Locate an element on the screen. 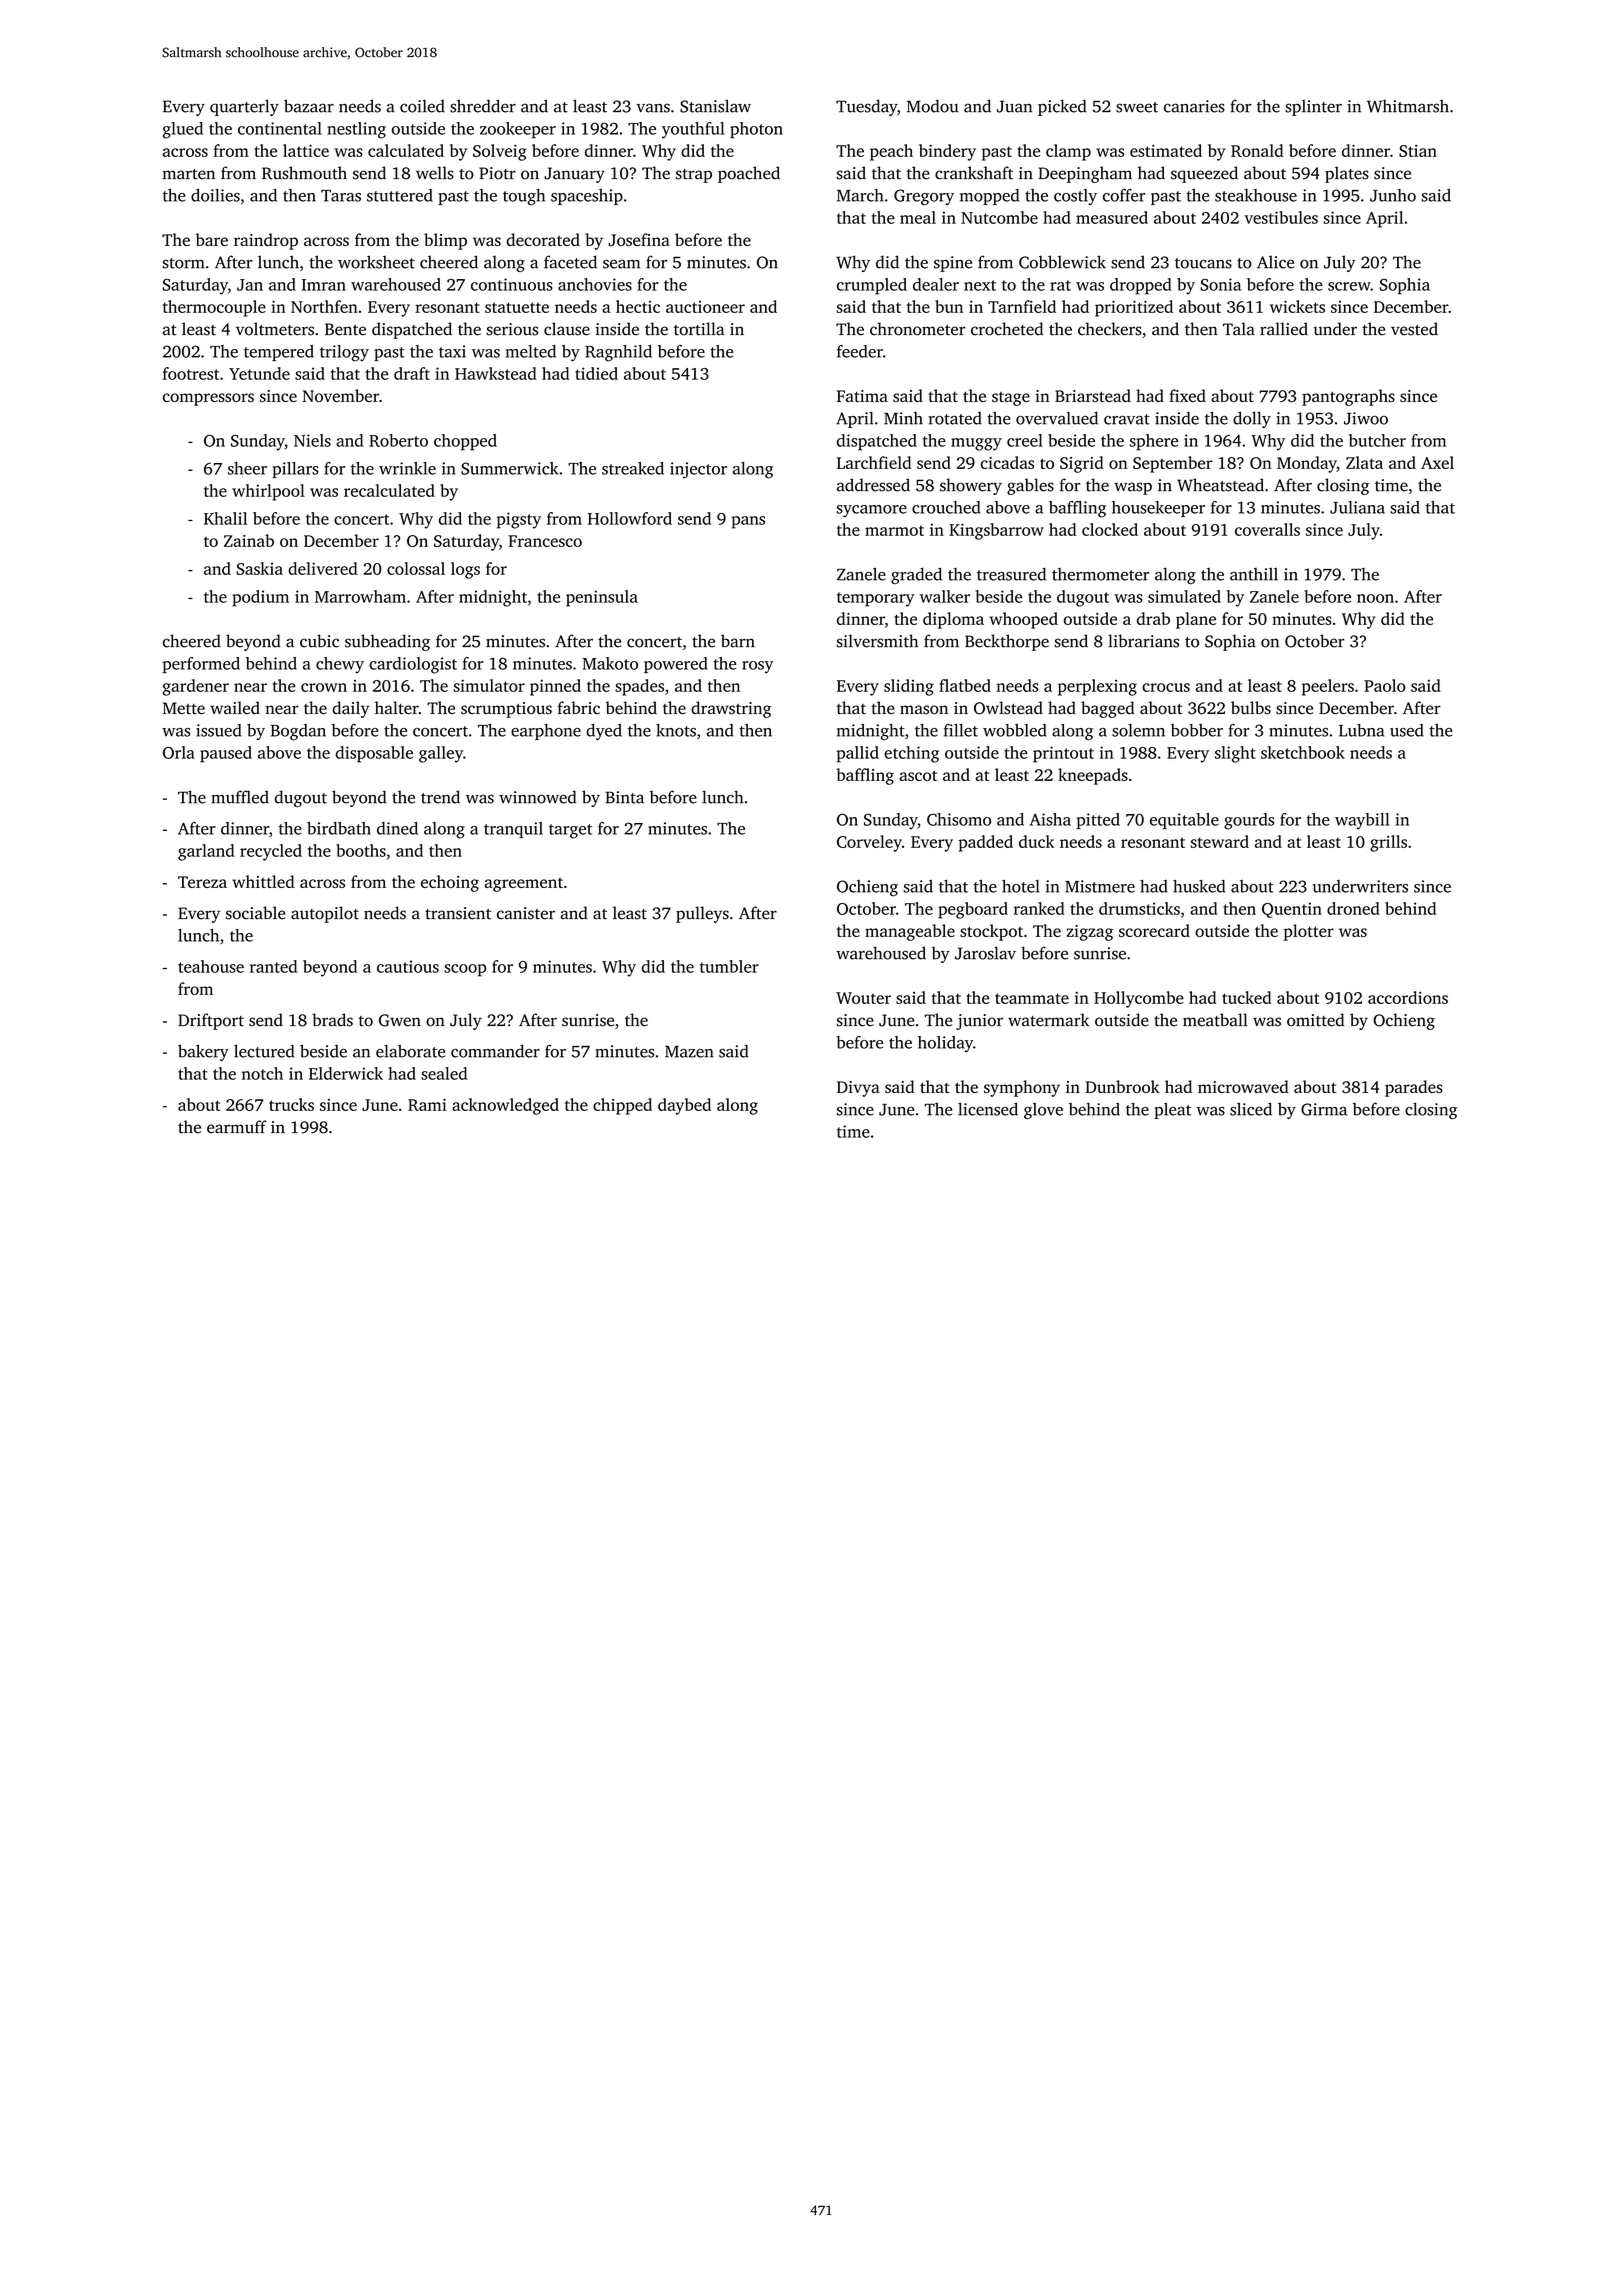 Image resolution: width=1620 pixels, height=2292 pixels. injector is located at coordinates (698, 470).
